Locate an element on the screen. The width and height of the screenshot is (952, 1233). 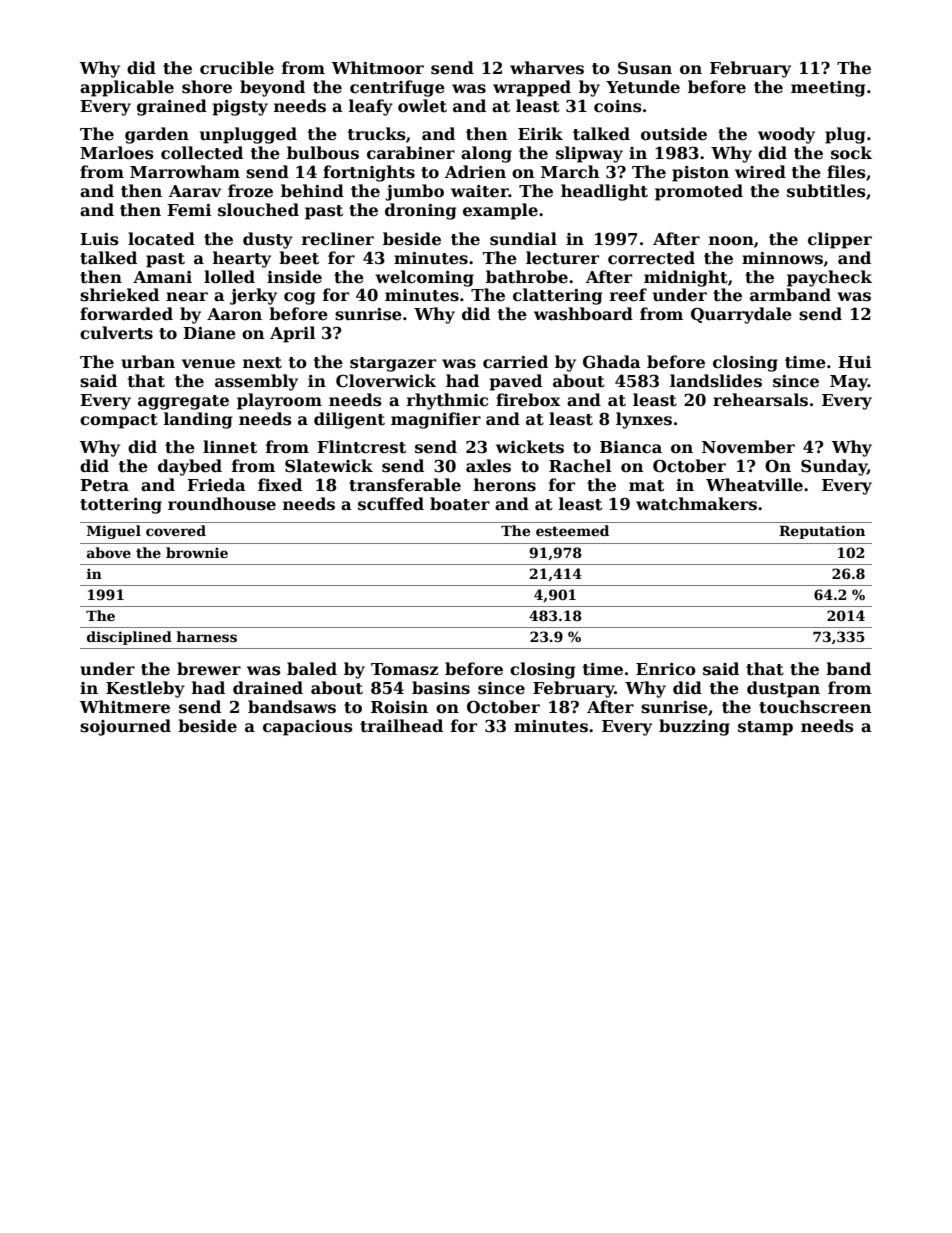
Frieda is located at coordinates (216, 485).
